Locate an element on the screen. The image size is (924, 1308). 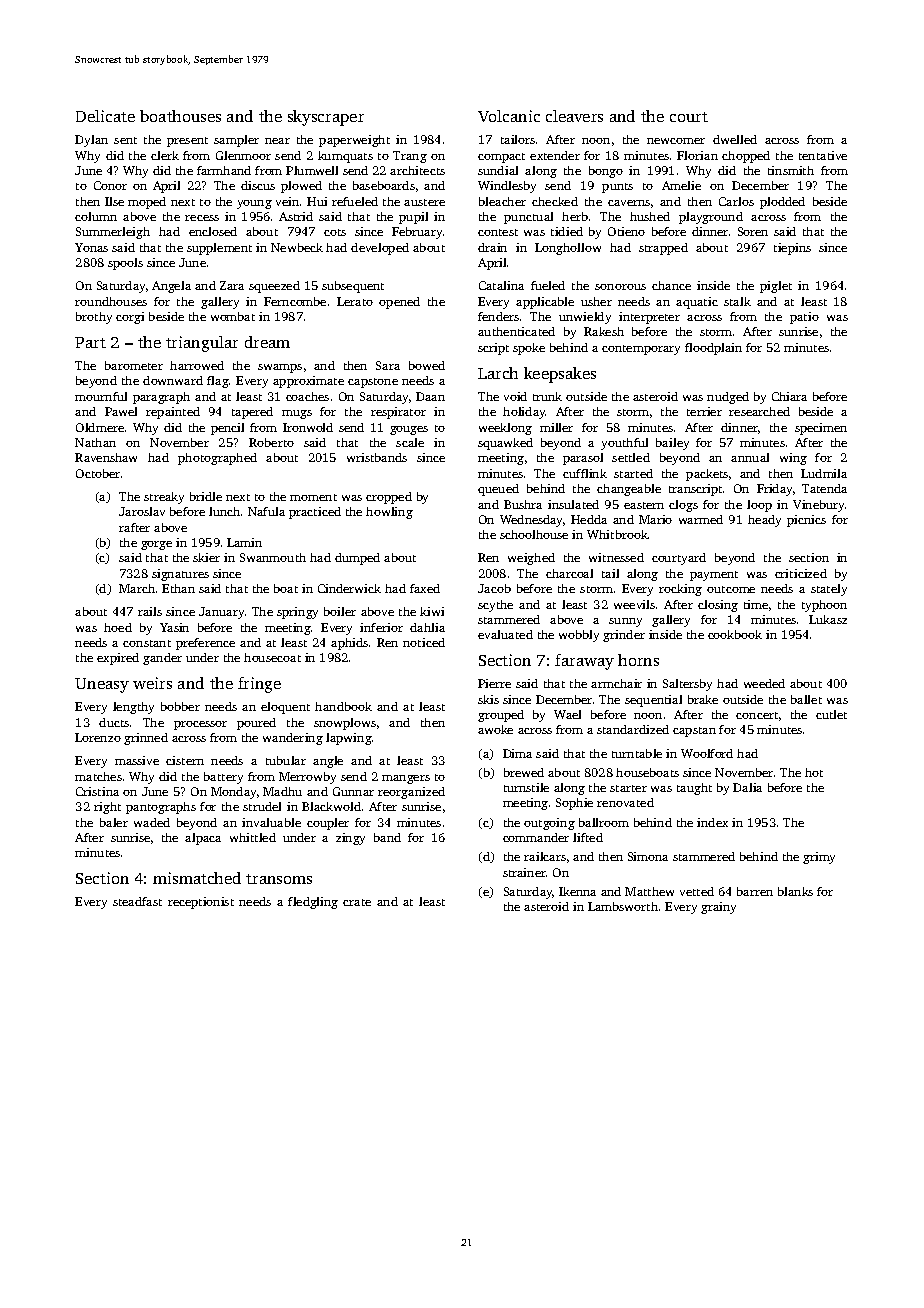
grimy is located at coordinates (819, 858).
